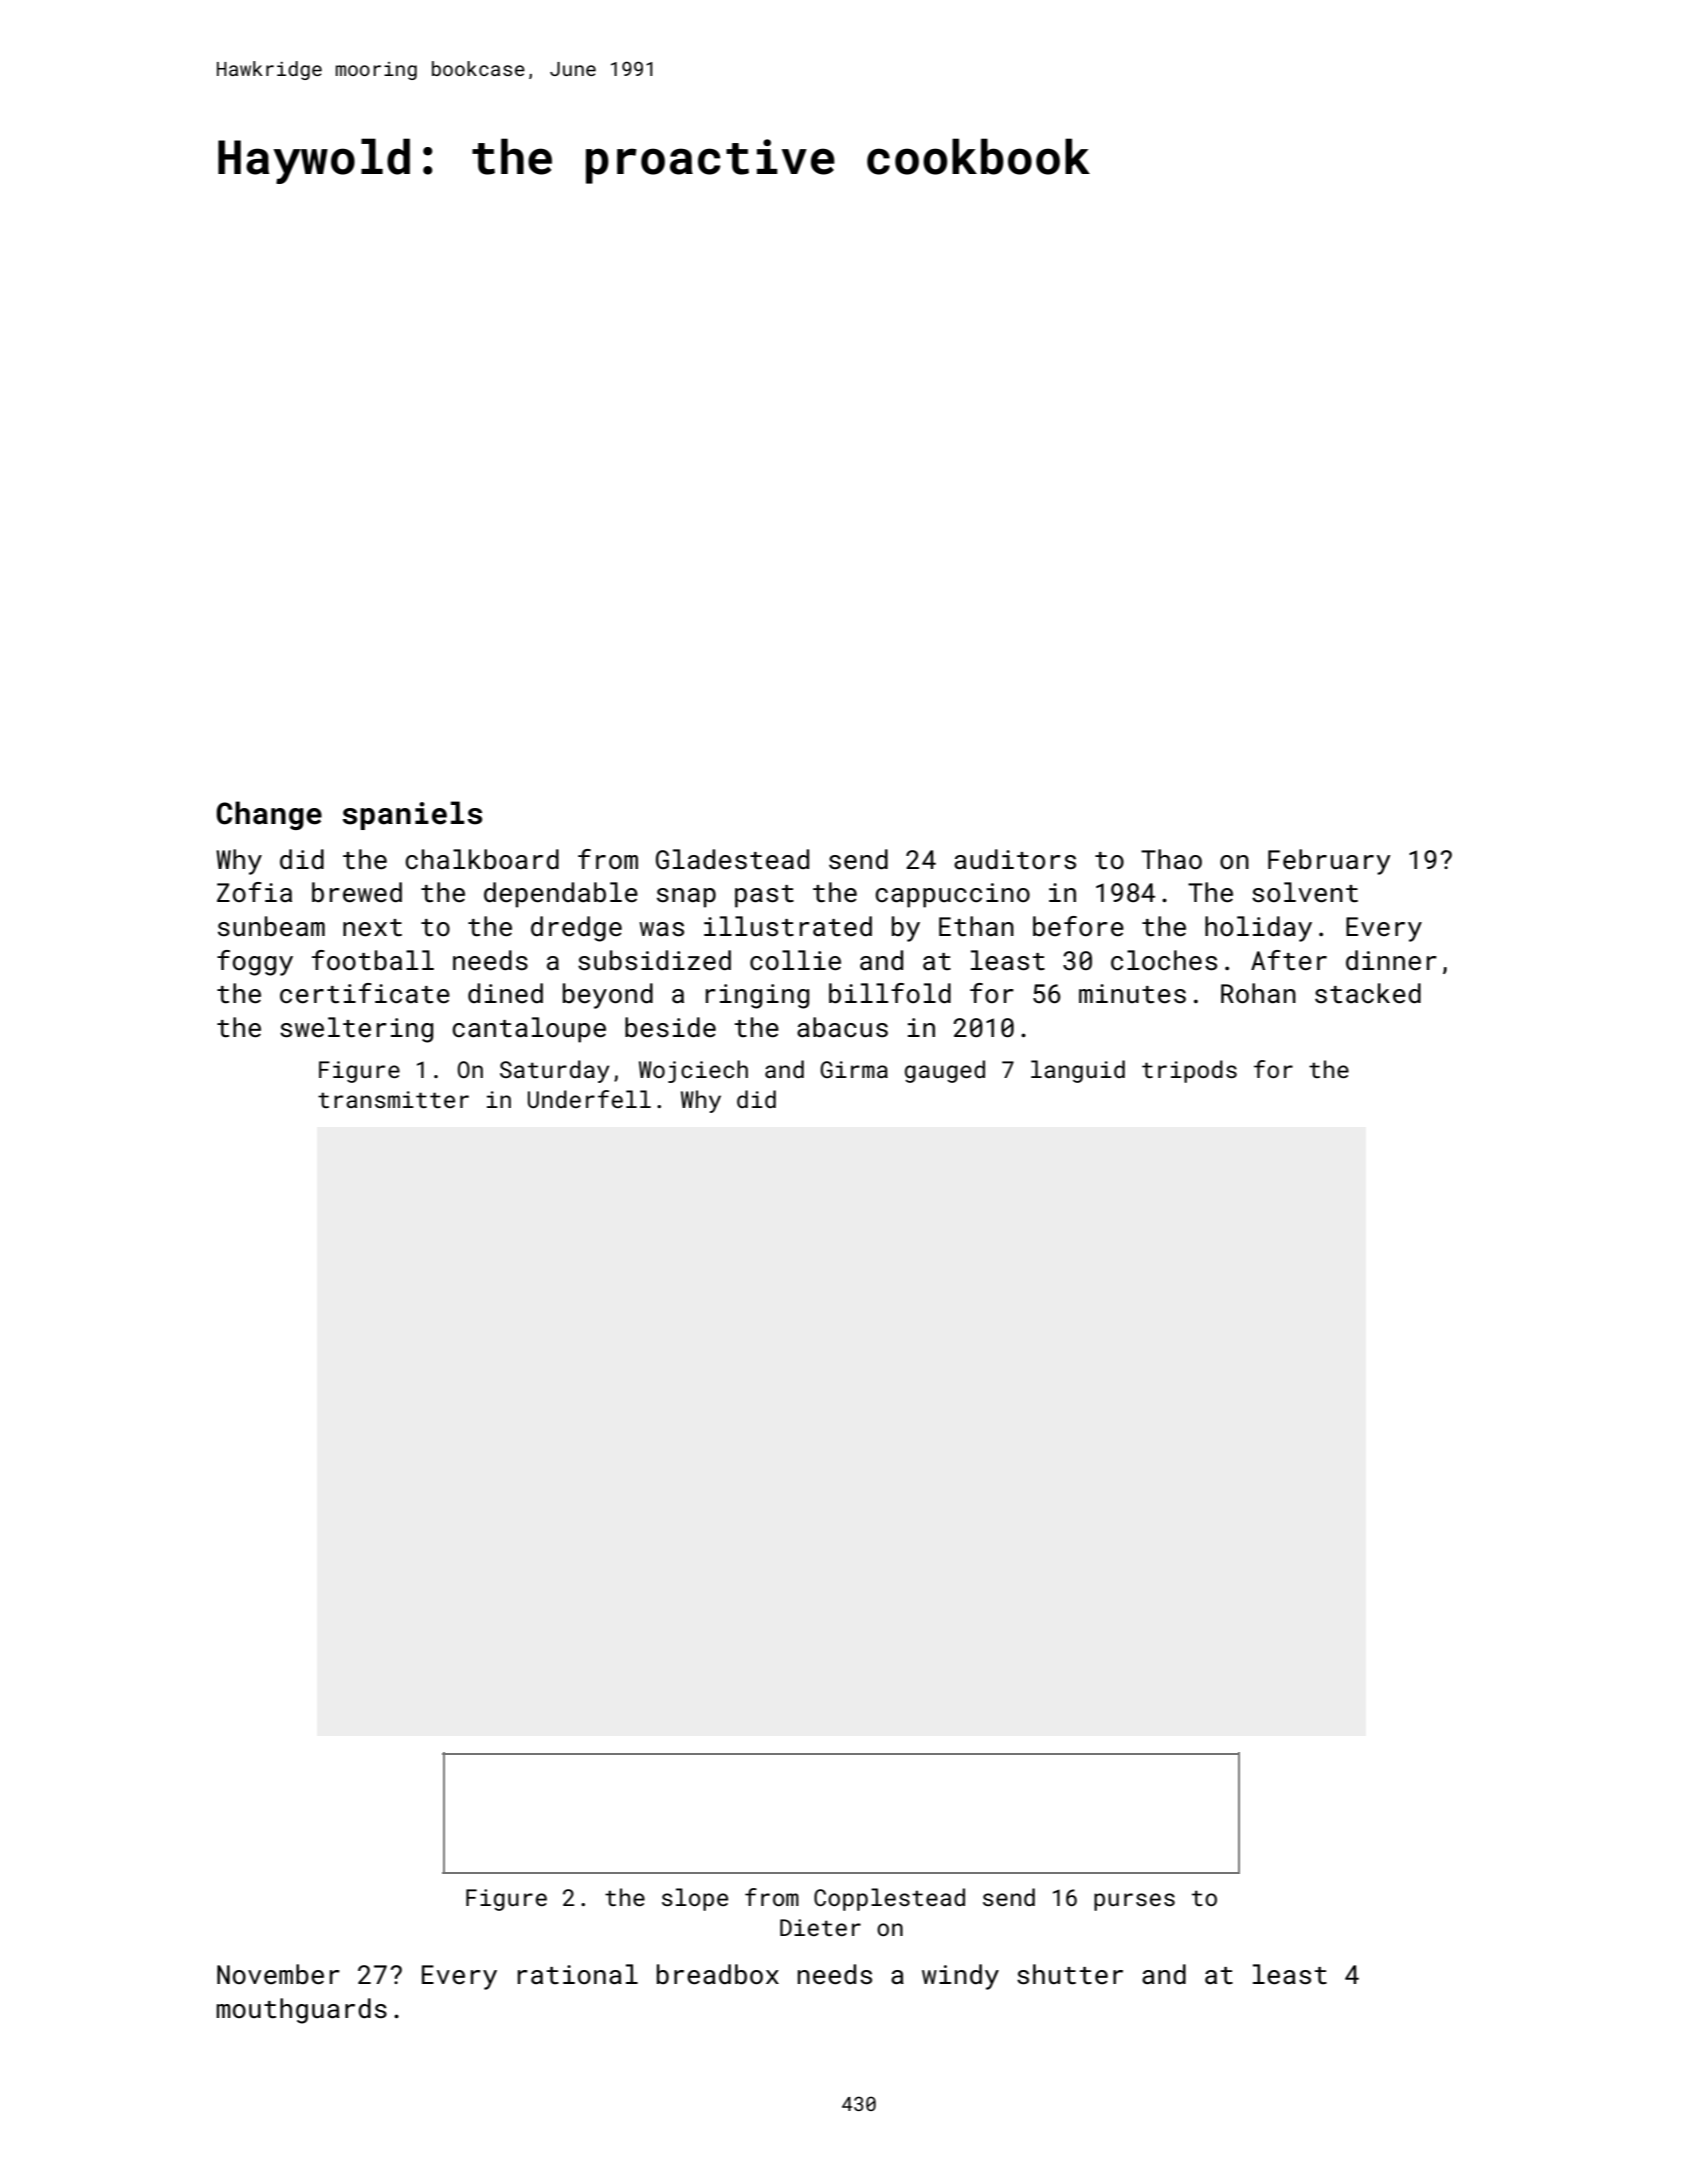 The height and width of the image is (2178, 1683). Describe the element at coordinates (1015, 859) in the image. I see `auditors` at that location.
